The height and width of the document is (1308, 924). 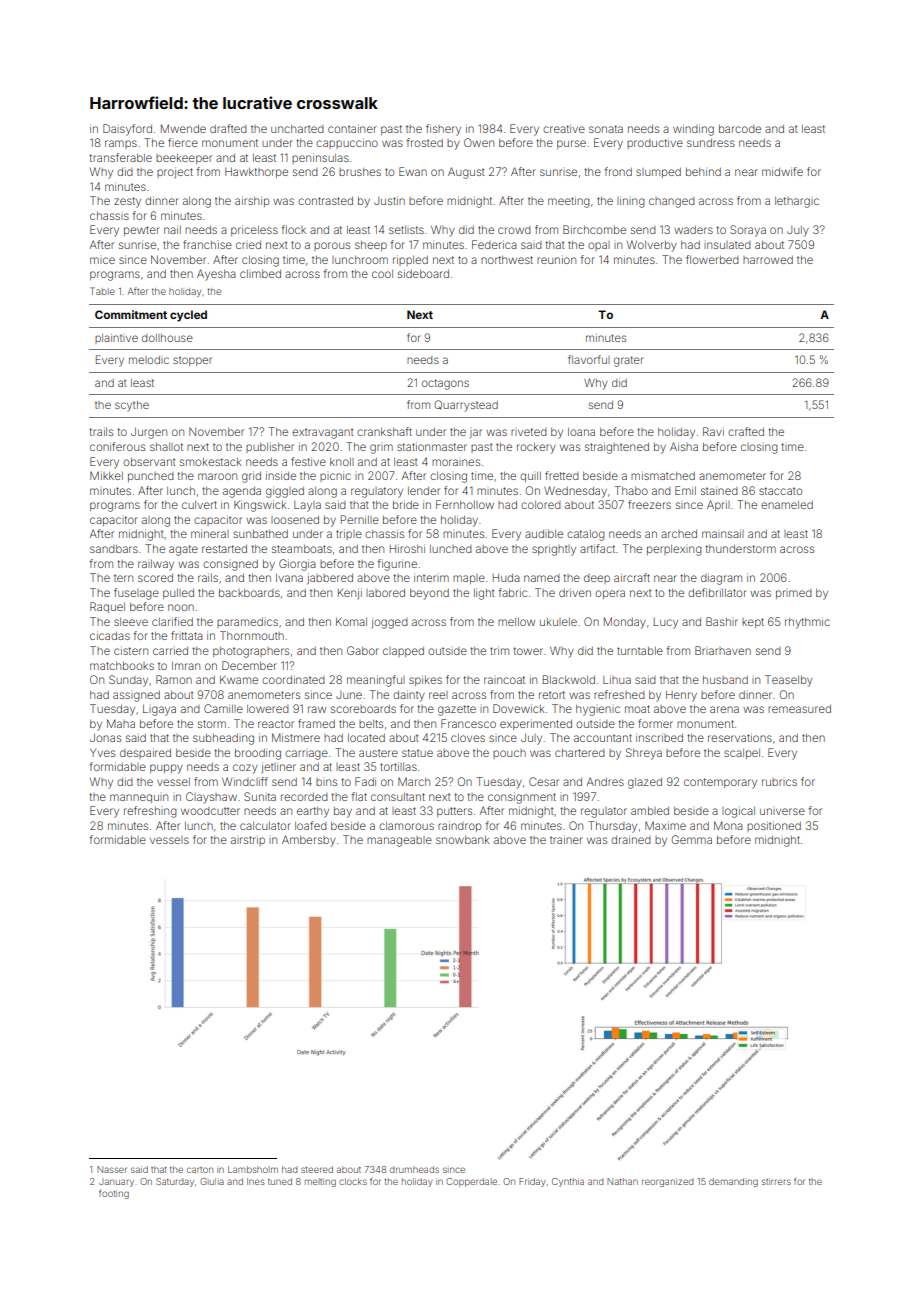 I want to click on reservations, so click(x=740, y=737).
